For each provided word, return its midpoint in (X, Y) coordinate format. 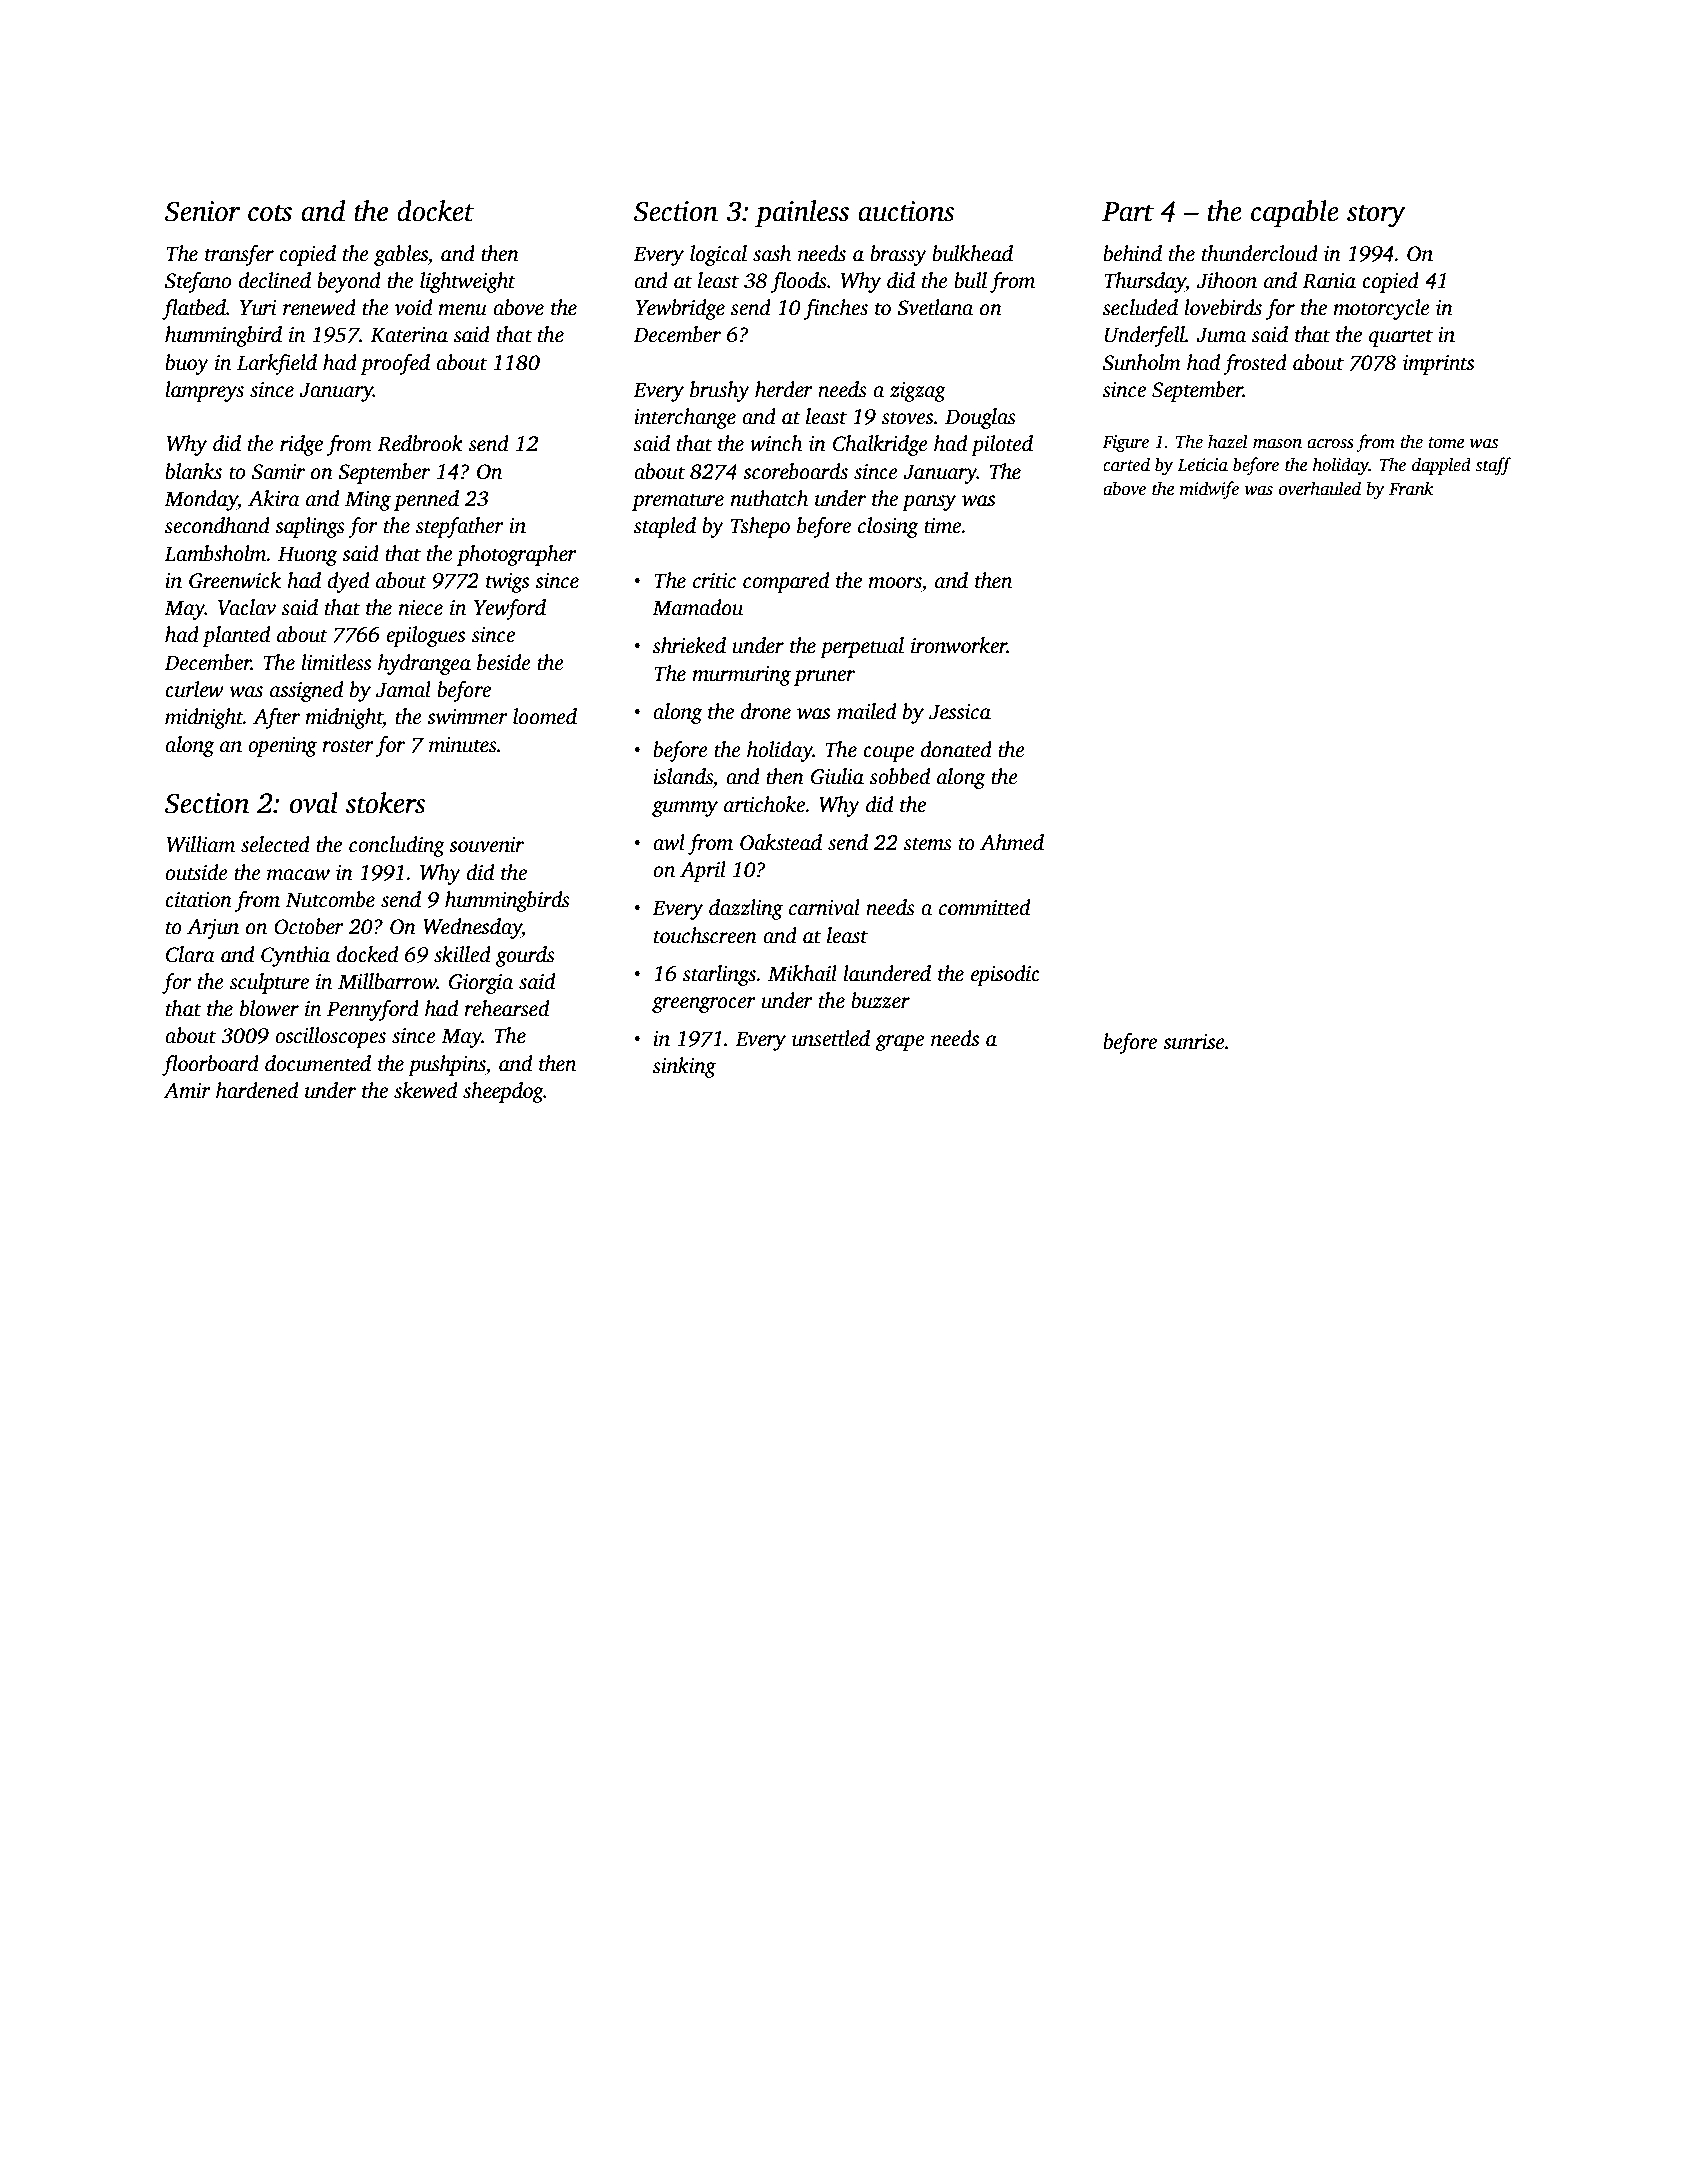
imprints (1438, 365)
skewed (425, 1090)
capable (1295, 213)
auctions (906, 211)
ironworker (959, 645)
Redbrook (420, 443)
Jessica (960, 712)
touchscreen (705, 935)
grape (899, 1043)
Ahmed (1012, 842)
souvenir (486, 845)
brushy (720, 391)
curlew (194, 689)
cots (270, 213)
